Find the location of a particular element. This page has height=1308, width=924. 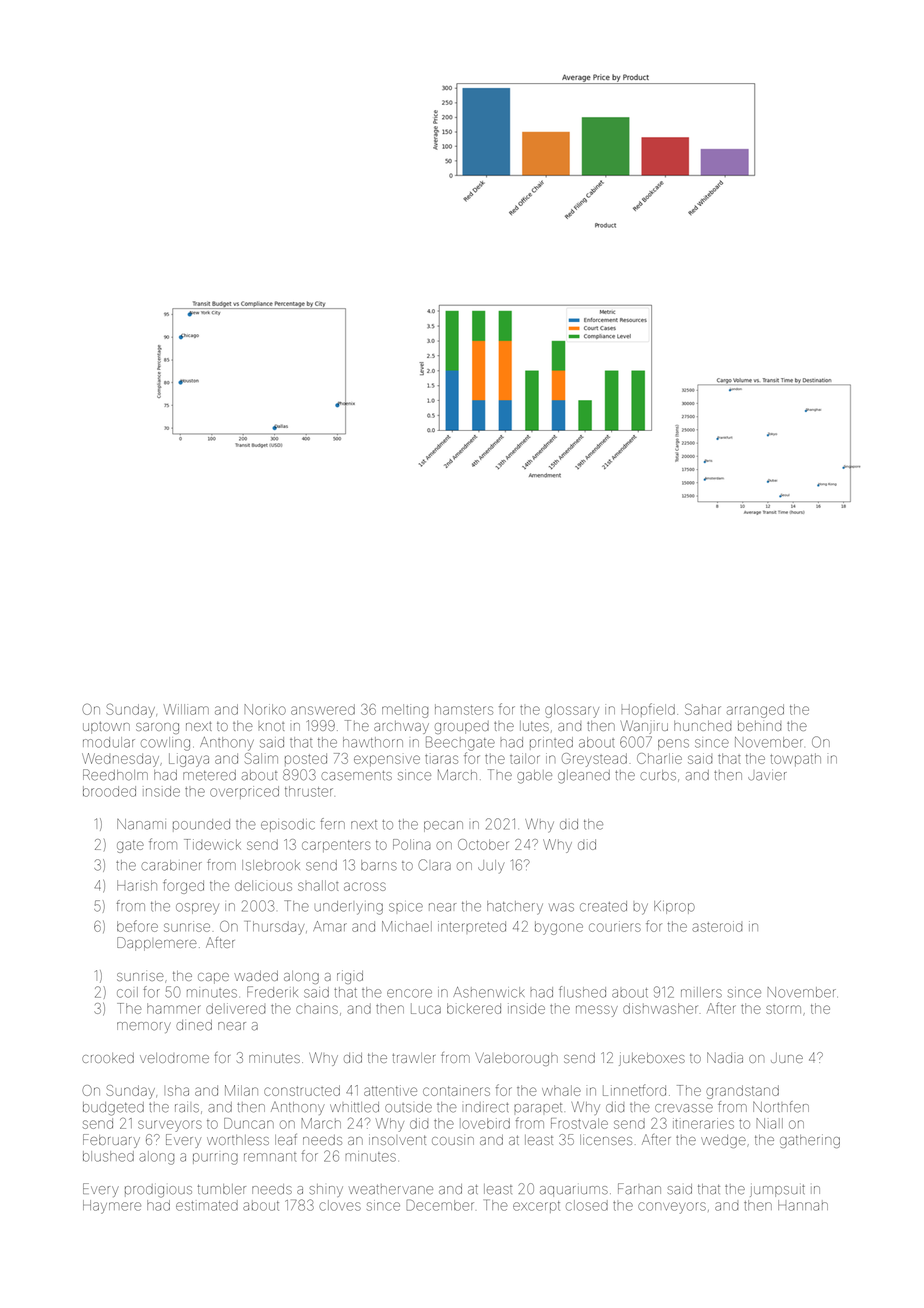

coil is located at coordinates (127, 992).
